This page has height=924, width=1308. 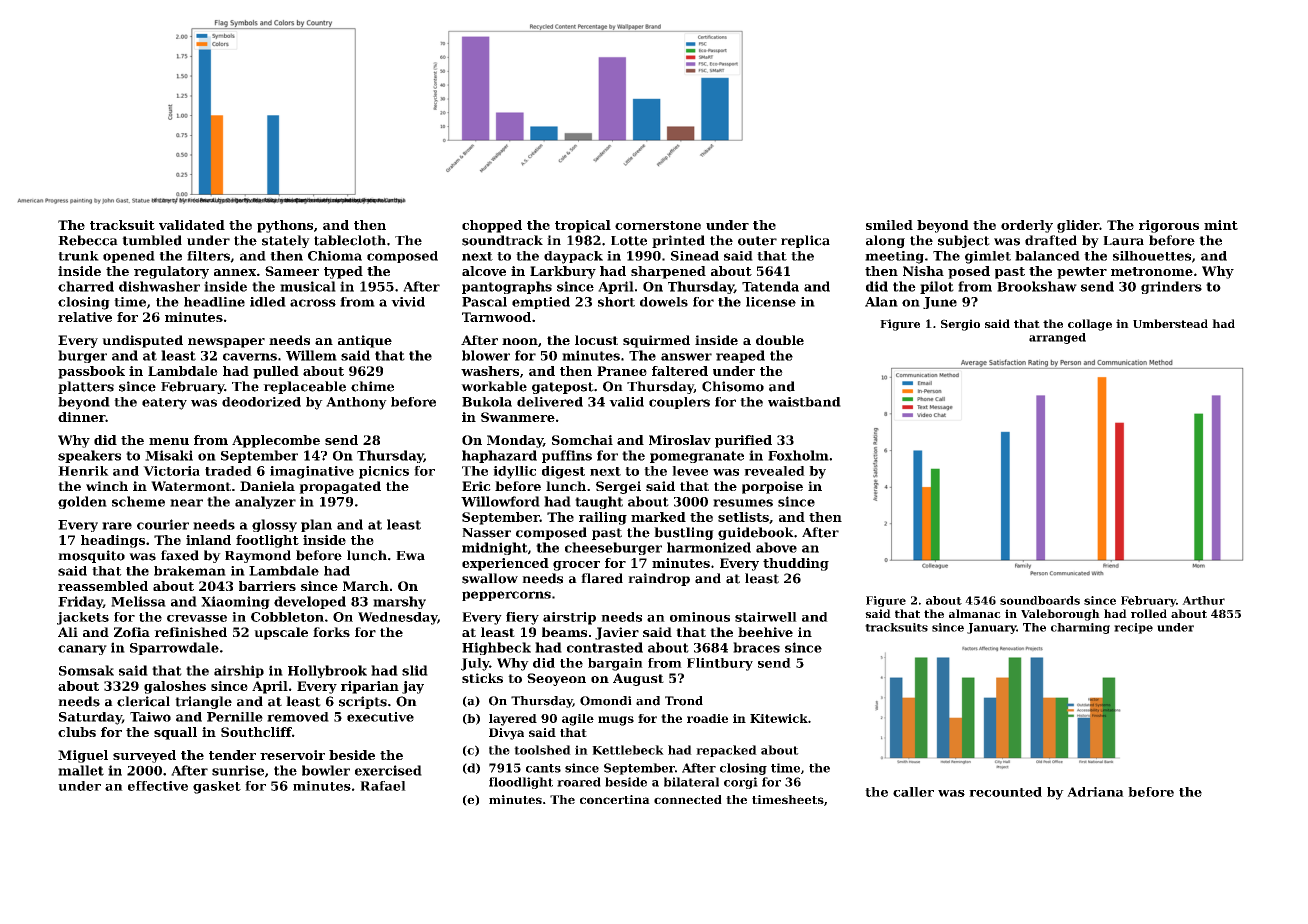 I want to click on Hollybrook, so click(x=327, y=671).
